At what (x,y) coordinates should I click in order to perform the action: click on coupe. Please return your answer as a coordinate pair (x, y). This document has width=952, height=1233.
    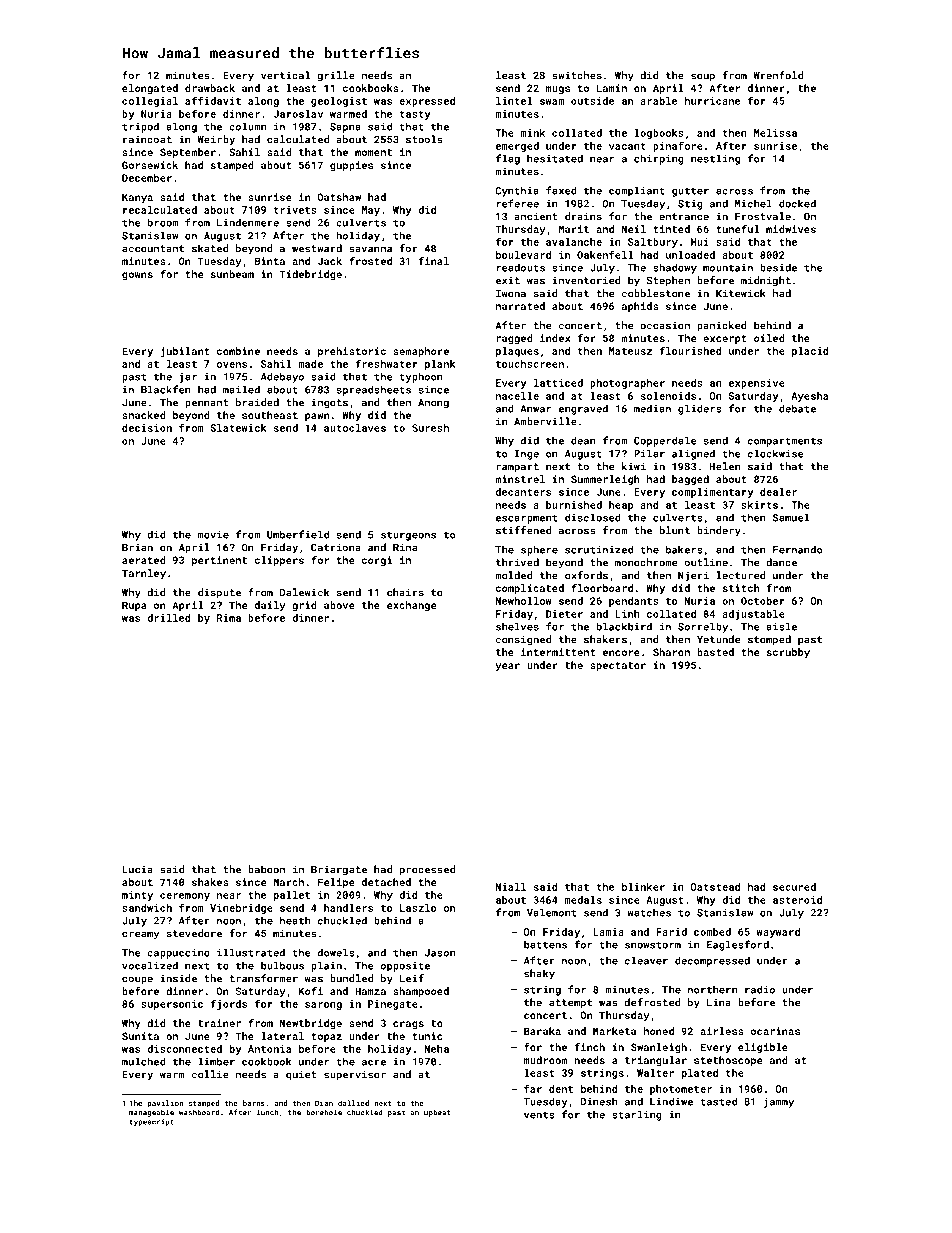
    Looking at the image, I should click on (137, 980).
